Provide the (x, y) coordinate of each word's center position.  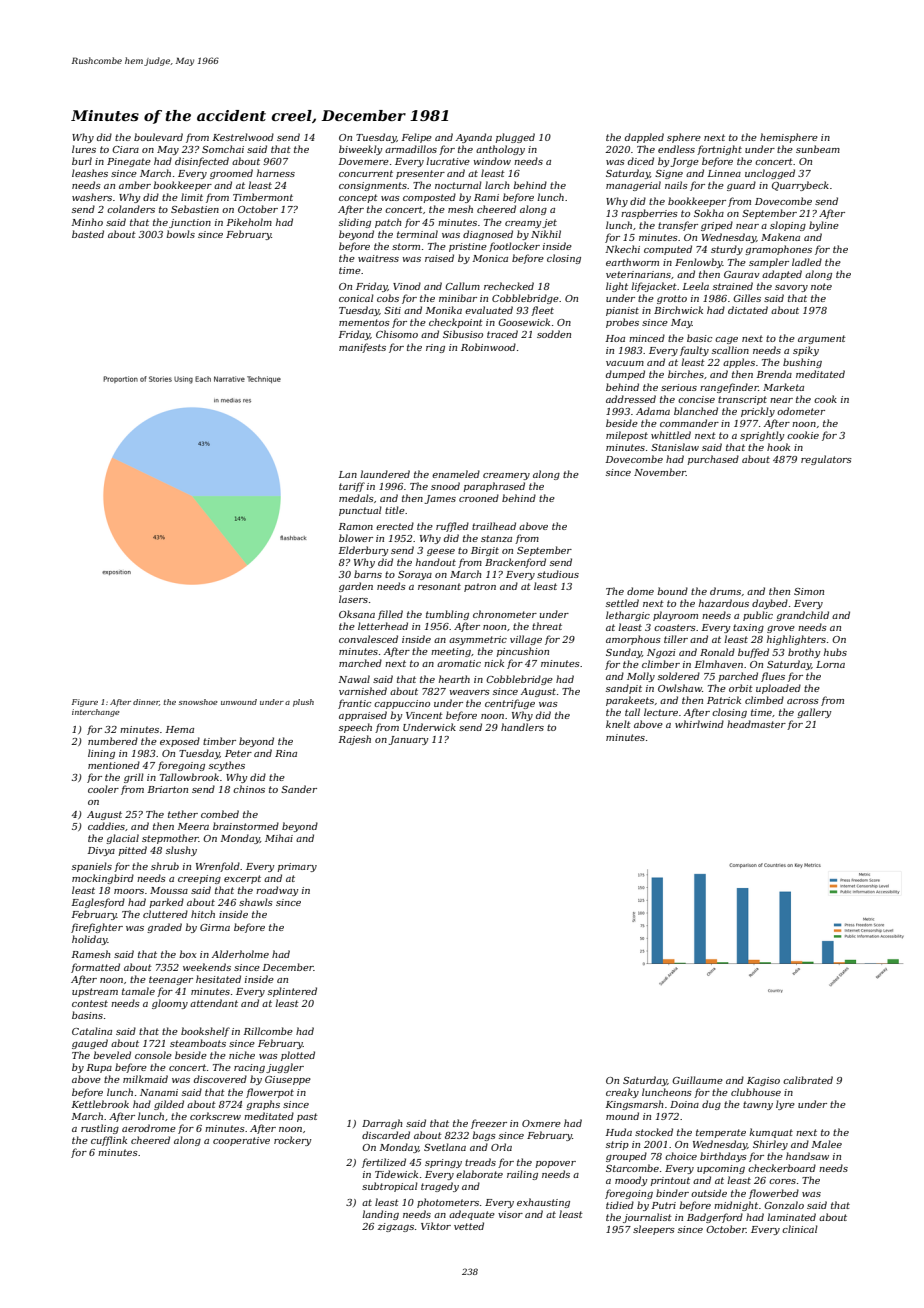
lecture (661, 712)
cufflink (109, 1141)
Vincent (424, 715)
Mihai (279, 838)
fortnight (719, 150)
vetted (469, 1226)
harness (276, 173)
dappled (644, 138)
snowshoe (198, 702)
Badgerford (715, 1218)
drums (725, 591)
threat (547, 626)
